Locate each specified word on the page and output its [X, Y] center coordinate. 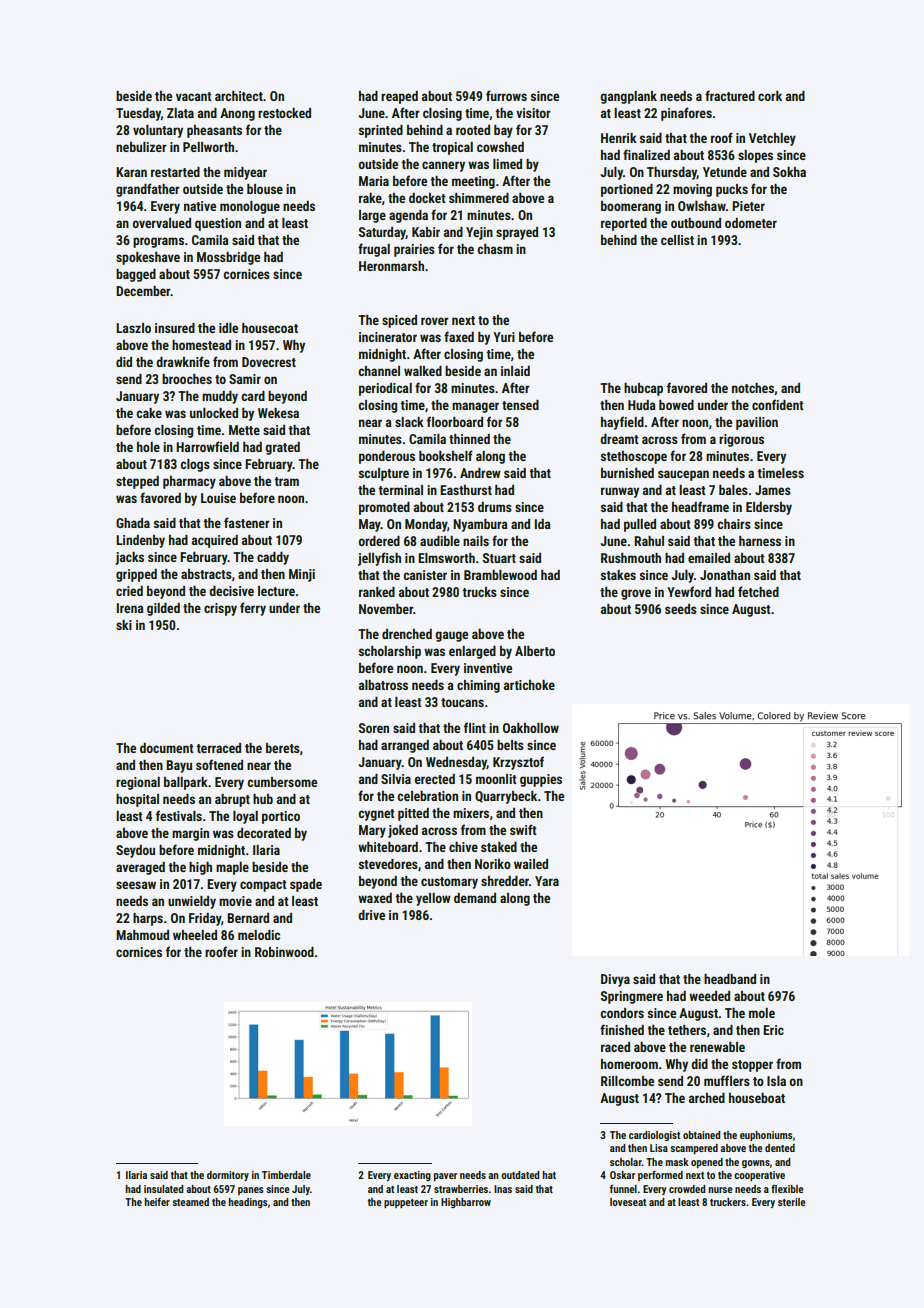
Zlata [180, 113]
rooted [473, 130]
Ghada [133, 523]
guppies [541, 780]
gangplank [628, 97]
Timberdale [286, 1175]
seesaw [136, 885]
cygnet [376, 815]
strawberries [461, 1189]
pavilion [757, 423]
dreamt [619, 439]
